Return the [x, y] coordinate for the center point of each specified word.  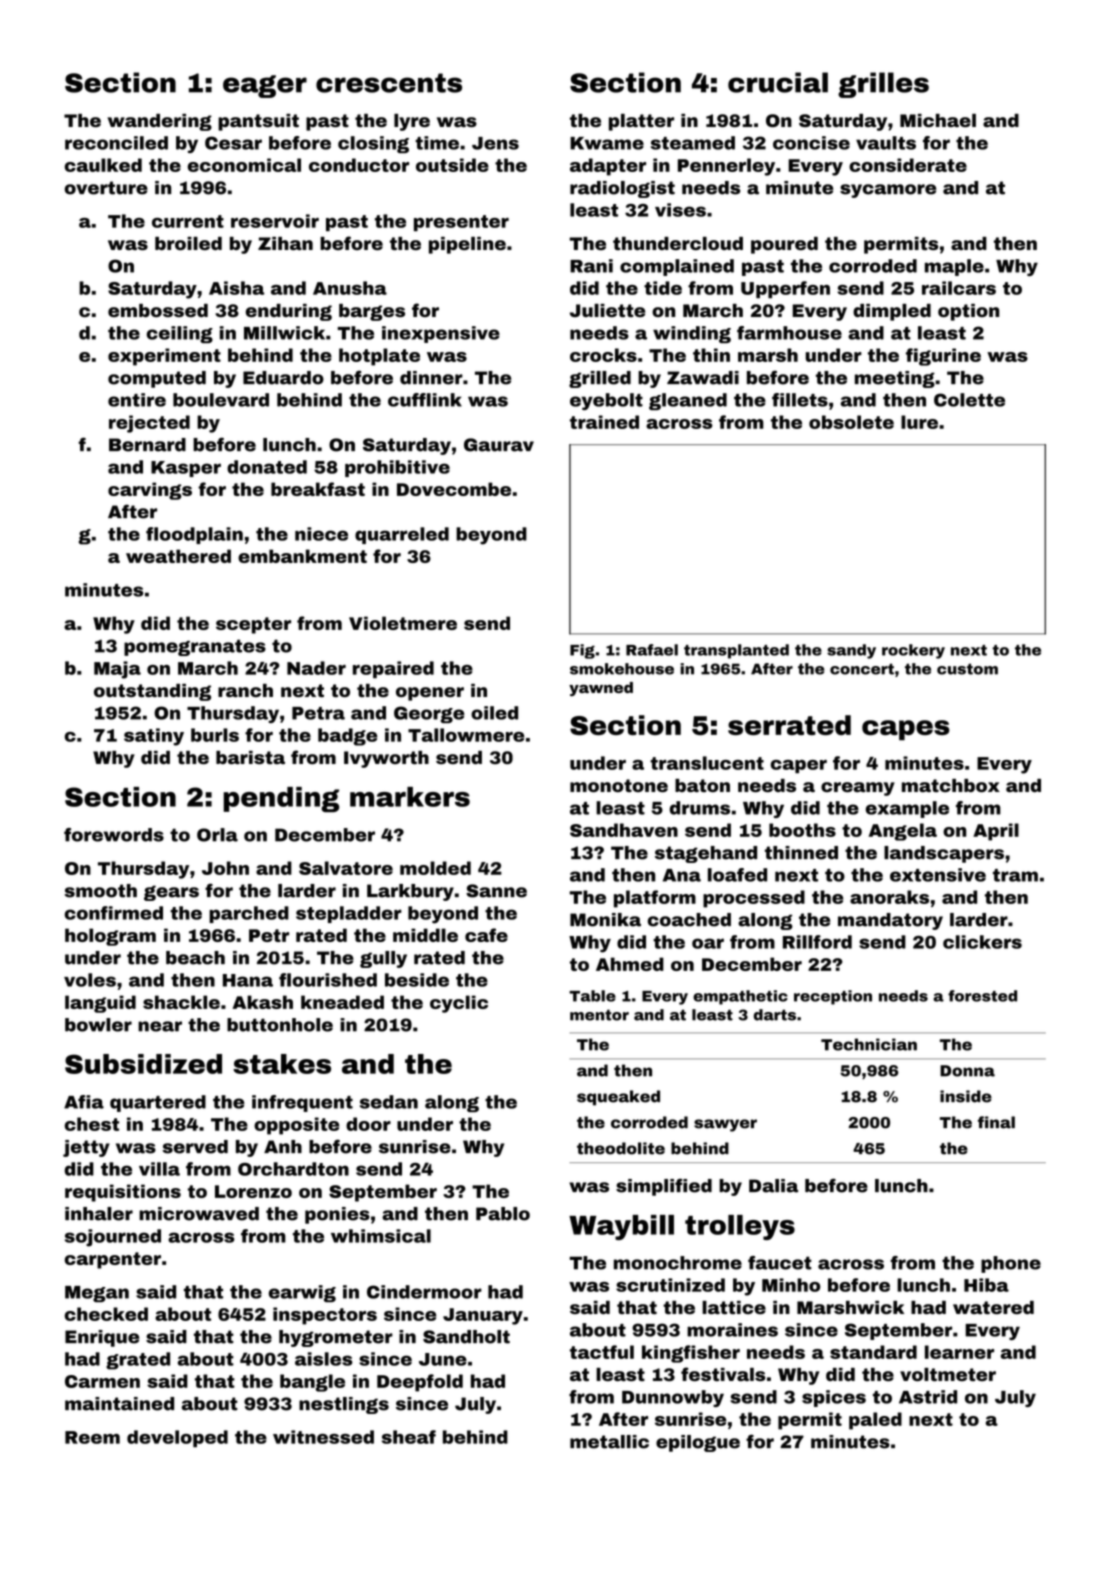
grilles [883, 85]
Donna [967, 1071]
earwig [302, 1293]
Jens [495, 143]
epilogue [698, 1443]
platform [655, 899]
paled [875, 1421]
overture [106, 188]
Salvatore [346, 868]
